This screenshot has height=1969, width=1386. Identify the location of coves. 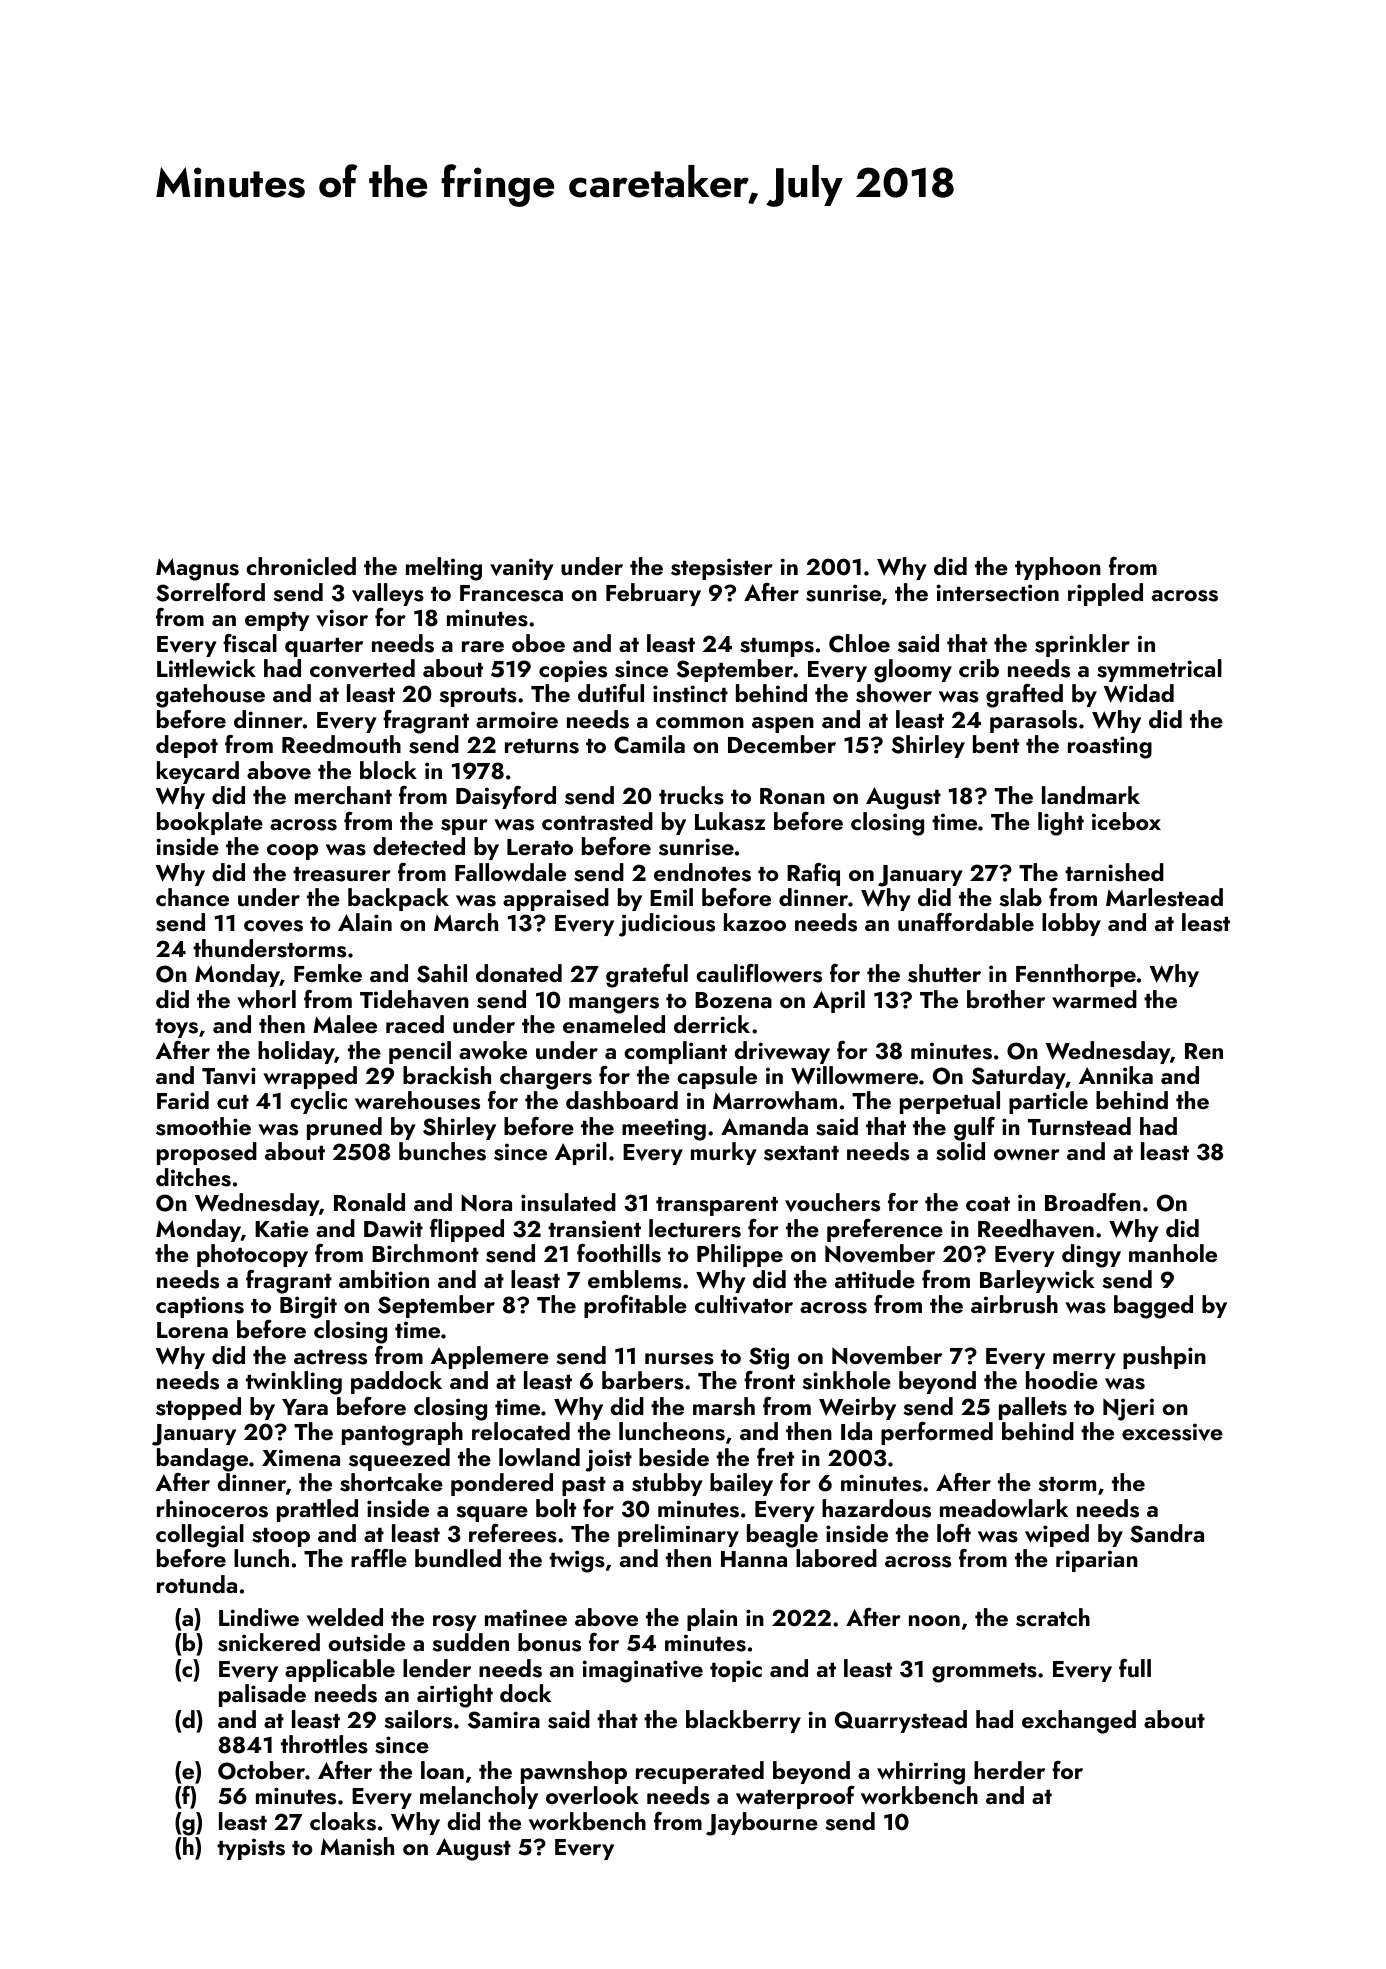
(273, 926).
